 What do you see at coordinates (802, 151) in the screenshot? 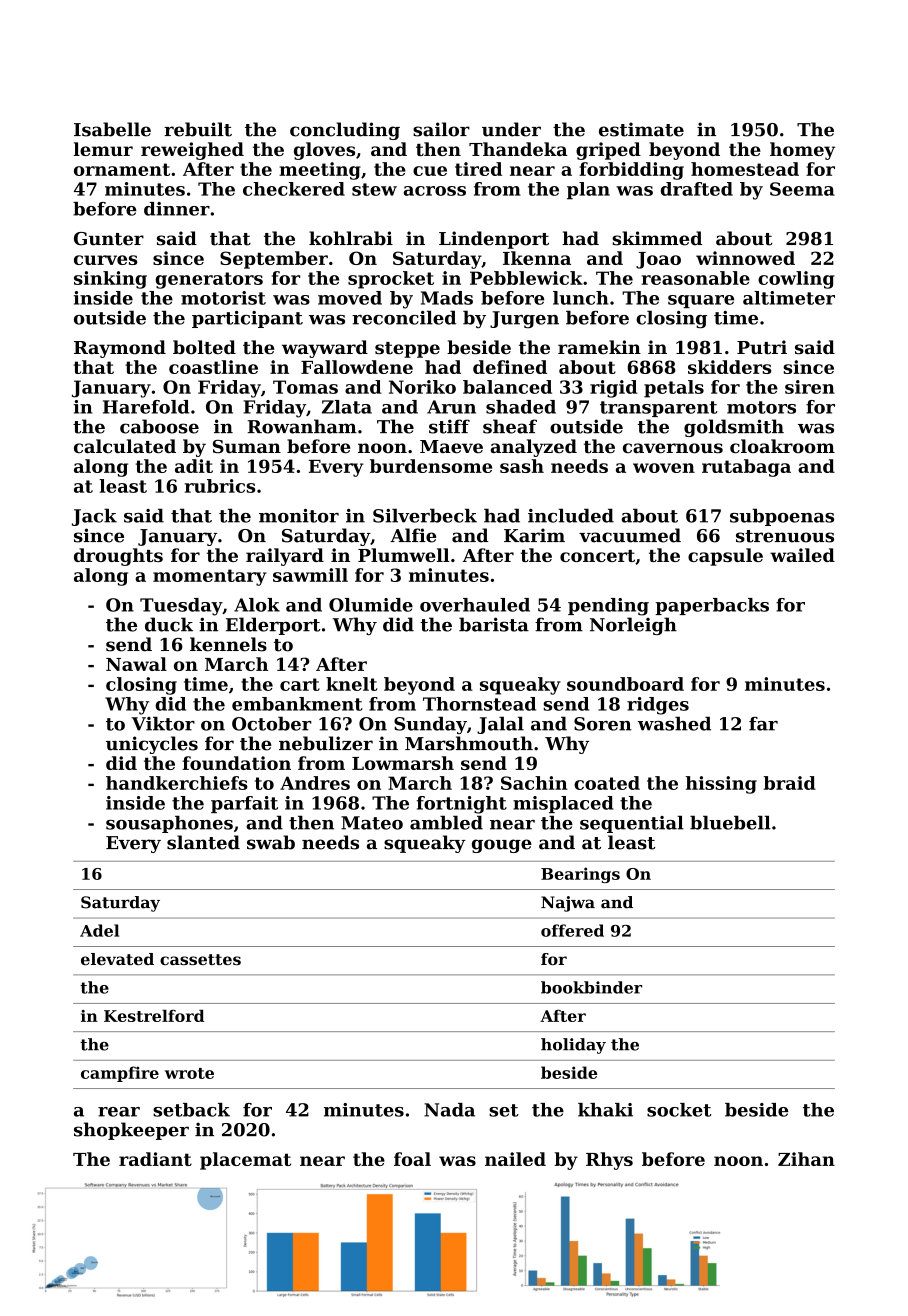
I see `homey` at bounding box center [802, 151].
